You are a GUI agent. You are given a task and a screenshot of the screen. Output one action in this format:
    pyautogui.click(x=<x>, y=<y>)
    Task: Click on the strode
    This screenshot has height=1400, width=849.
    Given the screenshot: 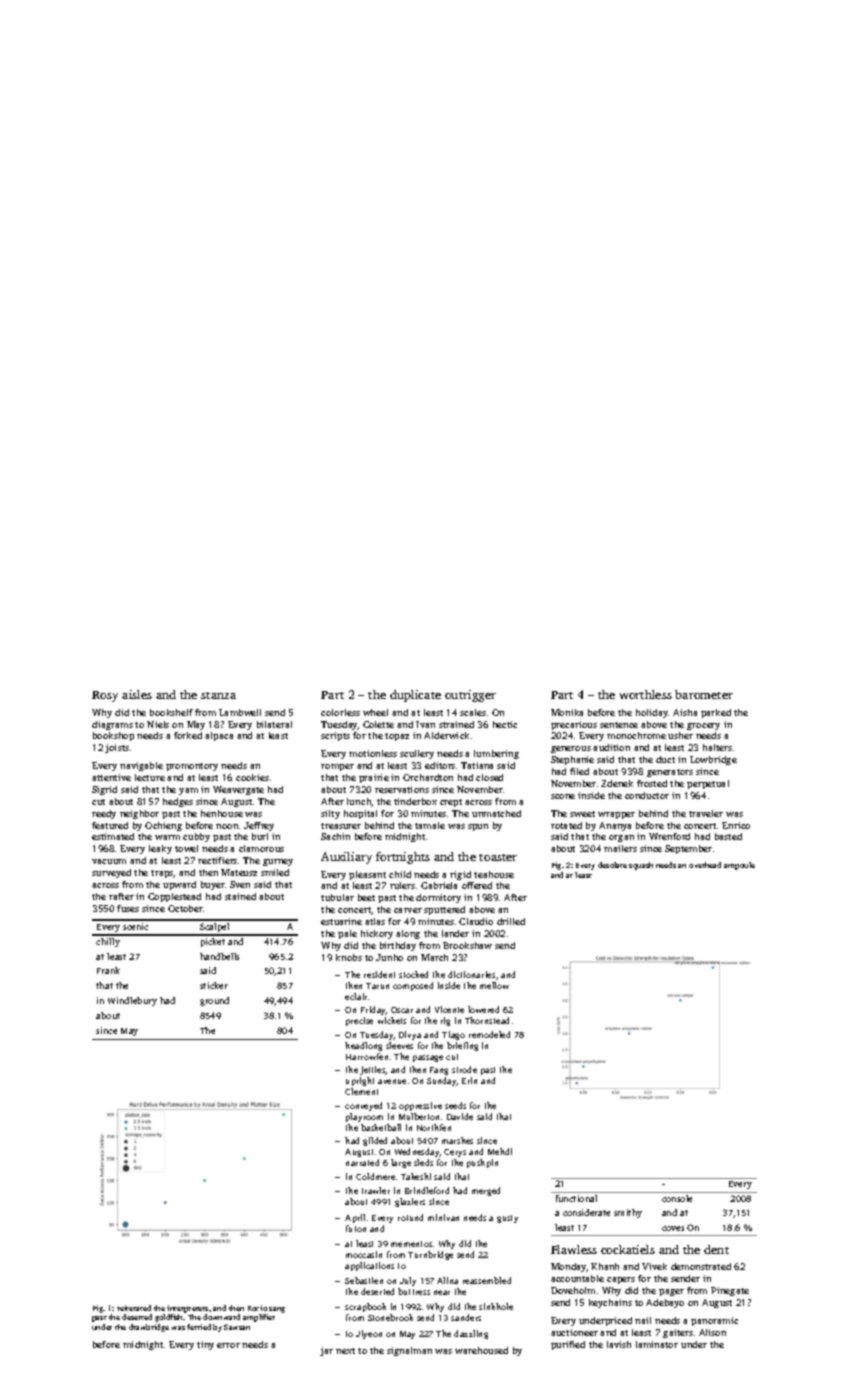 What is the action you would take?
    pyautogui.click(x=464, y=1069)
